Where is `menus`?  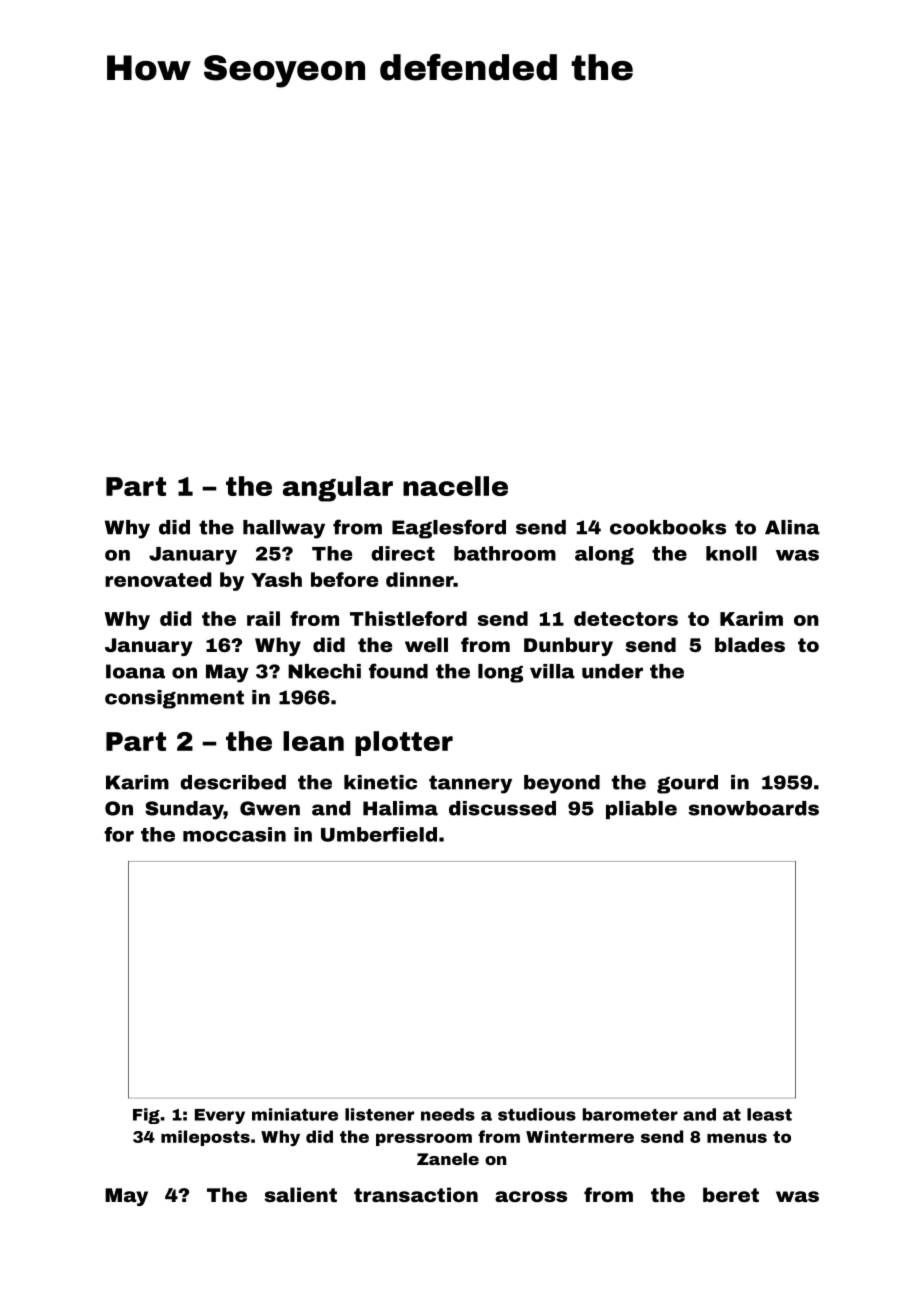 menus is located at coordinates (737, 1138).
